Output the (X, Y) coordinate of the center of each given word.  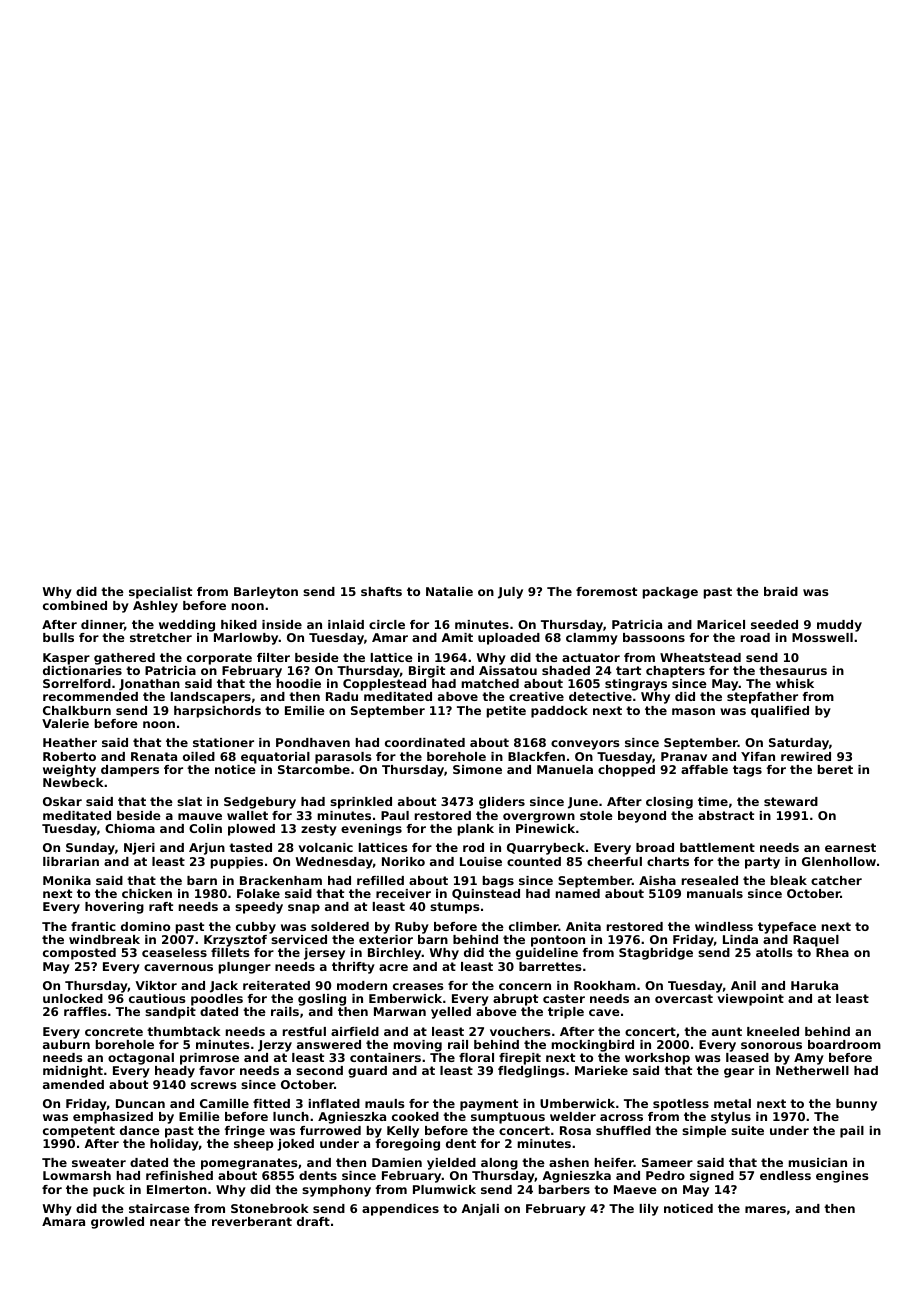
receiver (403, 893)
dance (140, 1130)
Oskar (62, 801)
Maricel (721, 624)
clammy (592, 639)
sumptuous (508, 1118)
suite (747, 1130)
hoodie (299, 683)
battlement (717, 847)
